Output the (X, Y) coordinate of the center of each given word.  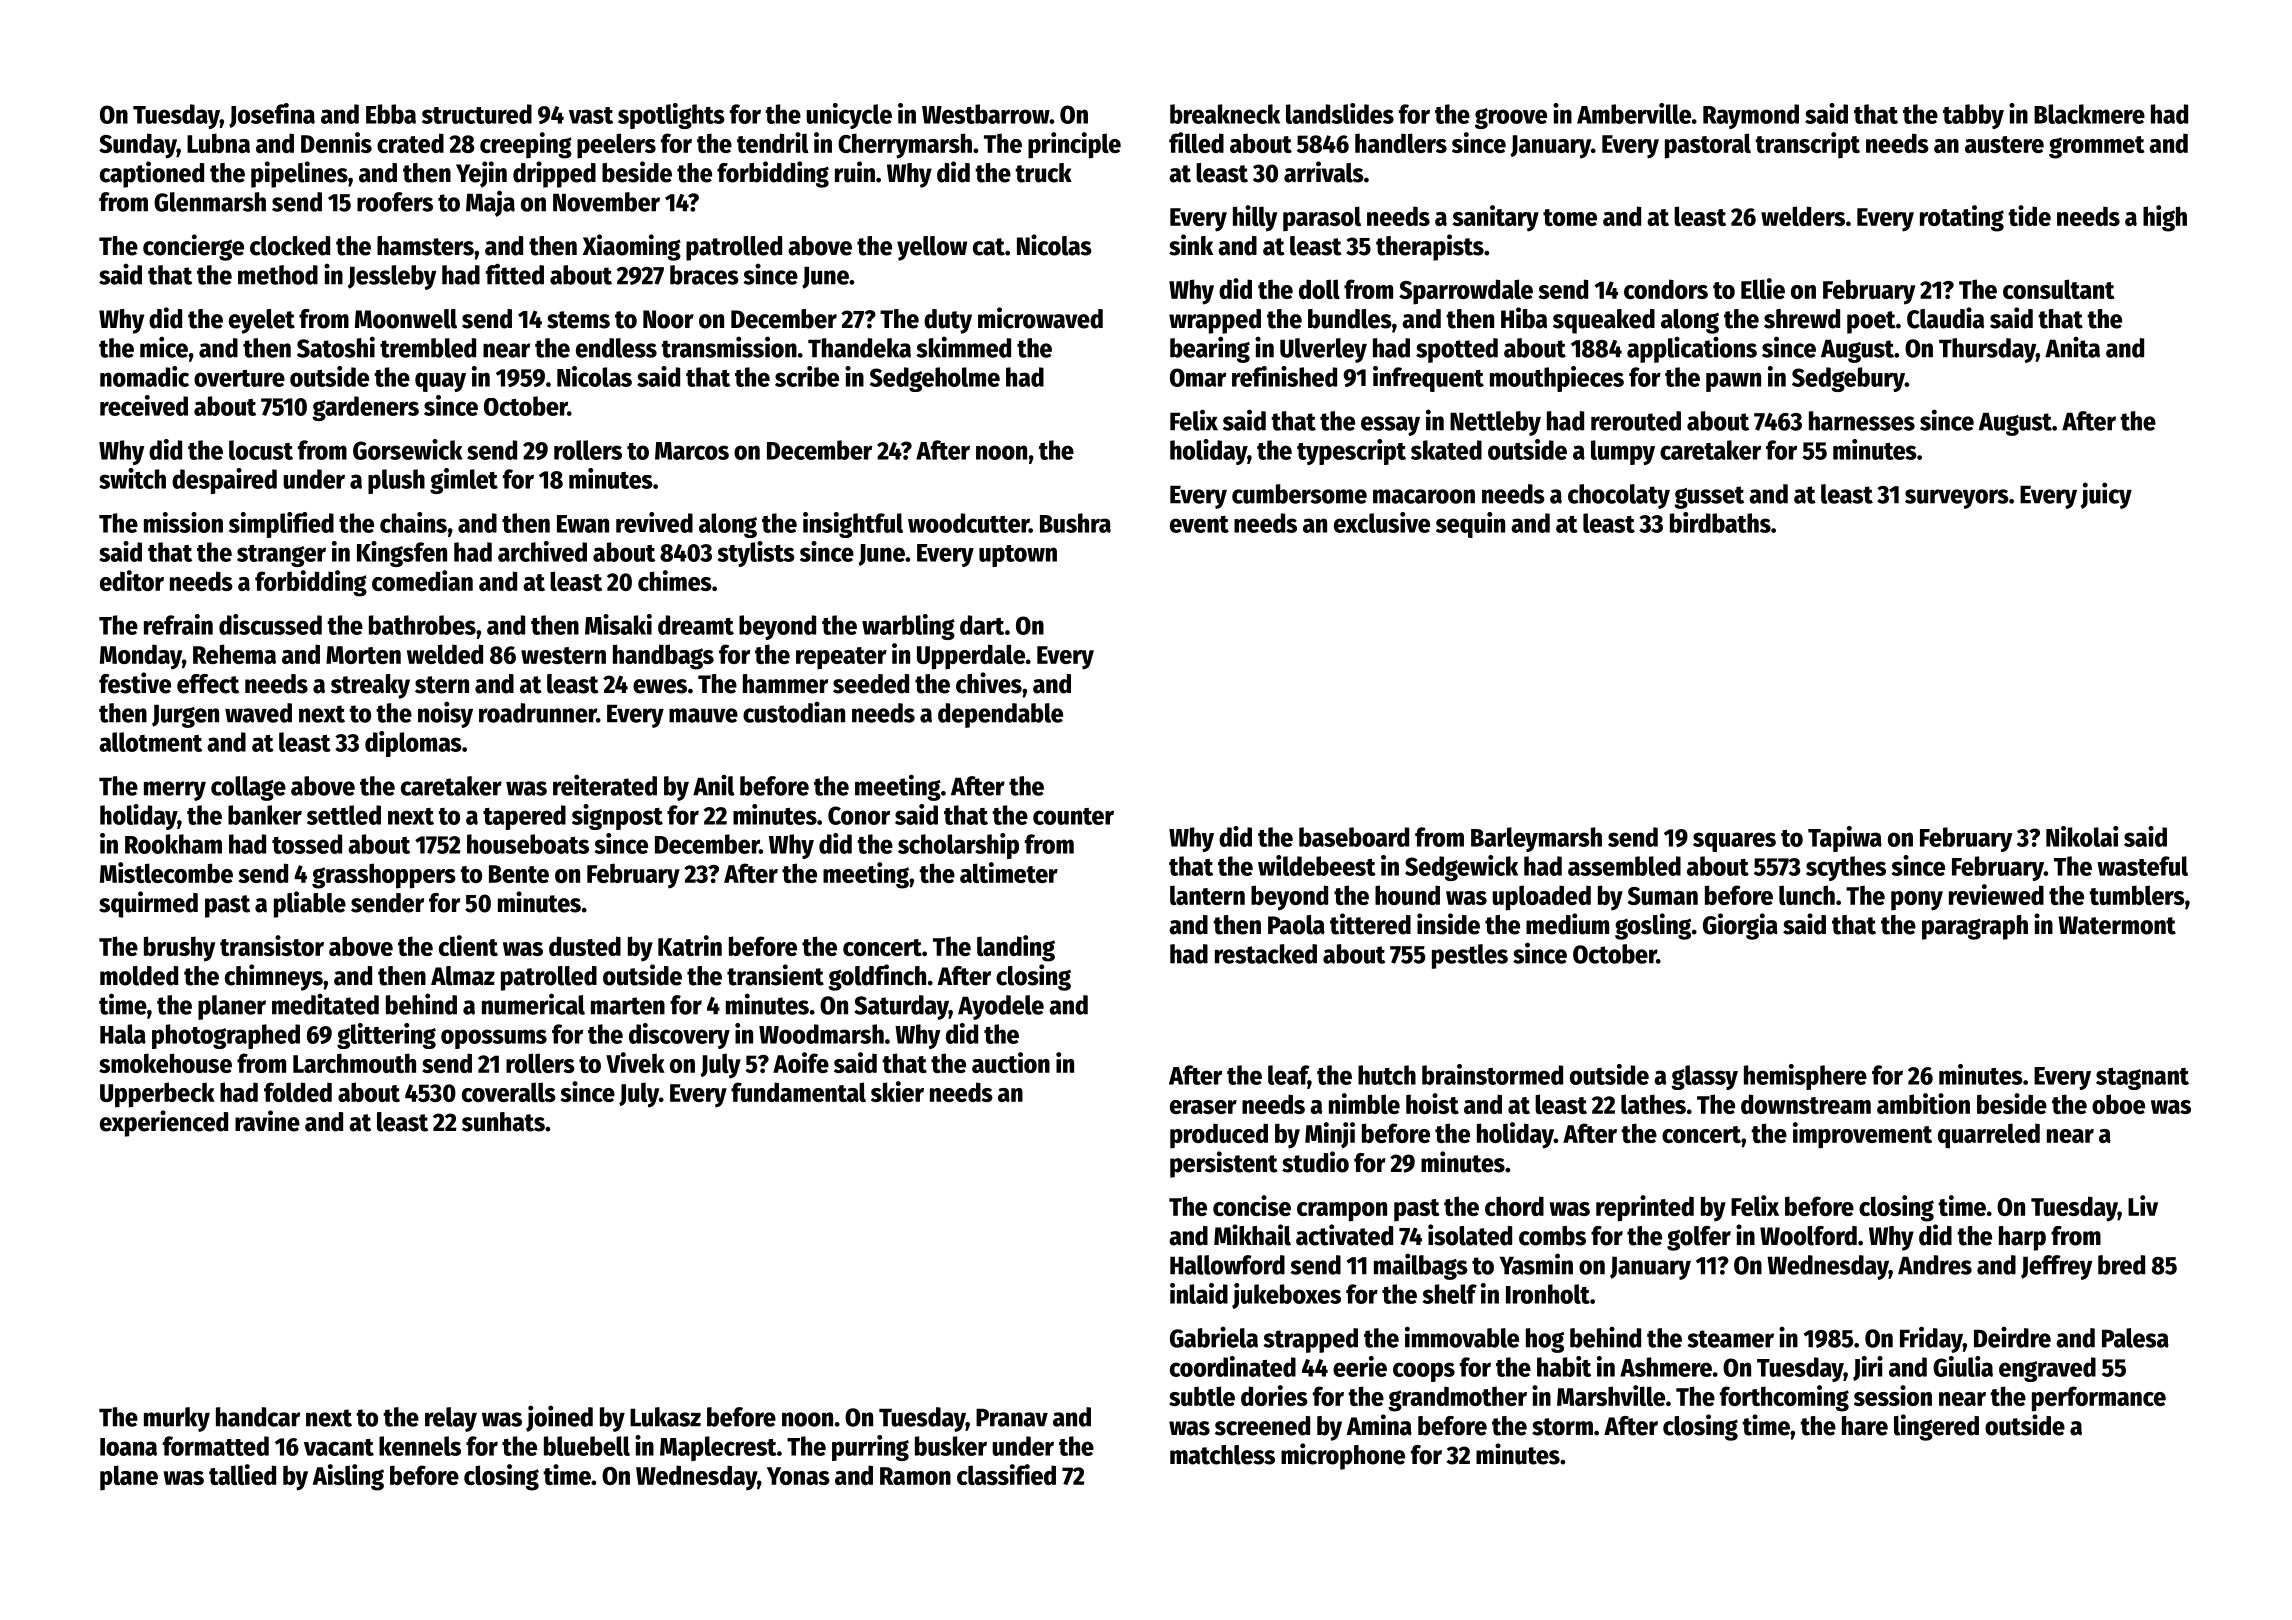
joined (559, 1418)
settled (344, 815)
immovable (1462, 1337)
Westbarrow (986, 114)
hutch (1387, 1075)
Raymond (1751, 116)
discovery (679, 1036)
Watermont (2117, 925)
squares (1734, 842)
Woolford (1808, 1236)
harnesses (1862, 421)
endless (616, 348)
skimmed (963, 347)
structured (477, 114)
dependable (1000, 715)
